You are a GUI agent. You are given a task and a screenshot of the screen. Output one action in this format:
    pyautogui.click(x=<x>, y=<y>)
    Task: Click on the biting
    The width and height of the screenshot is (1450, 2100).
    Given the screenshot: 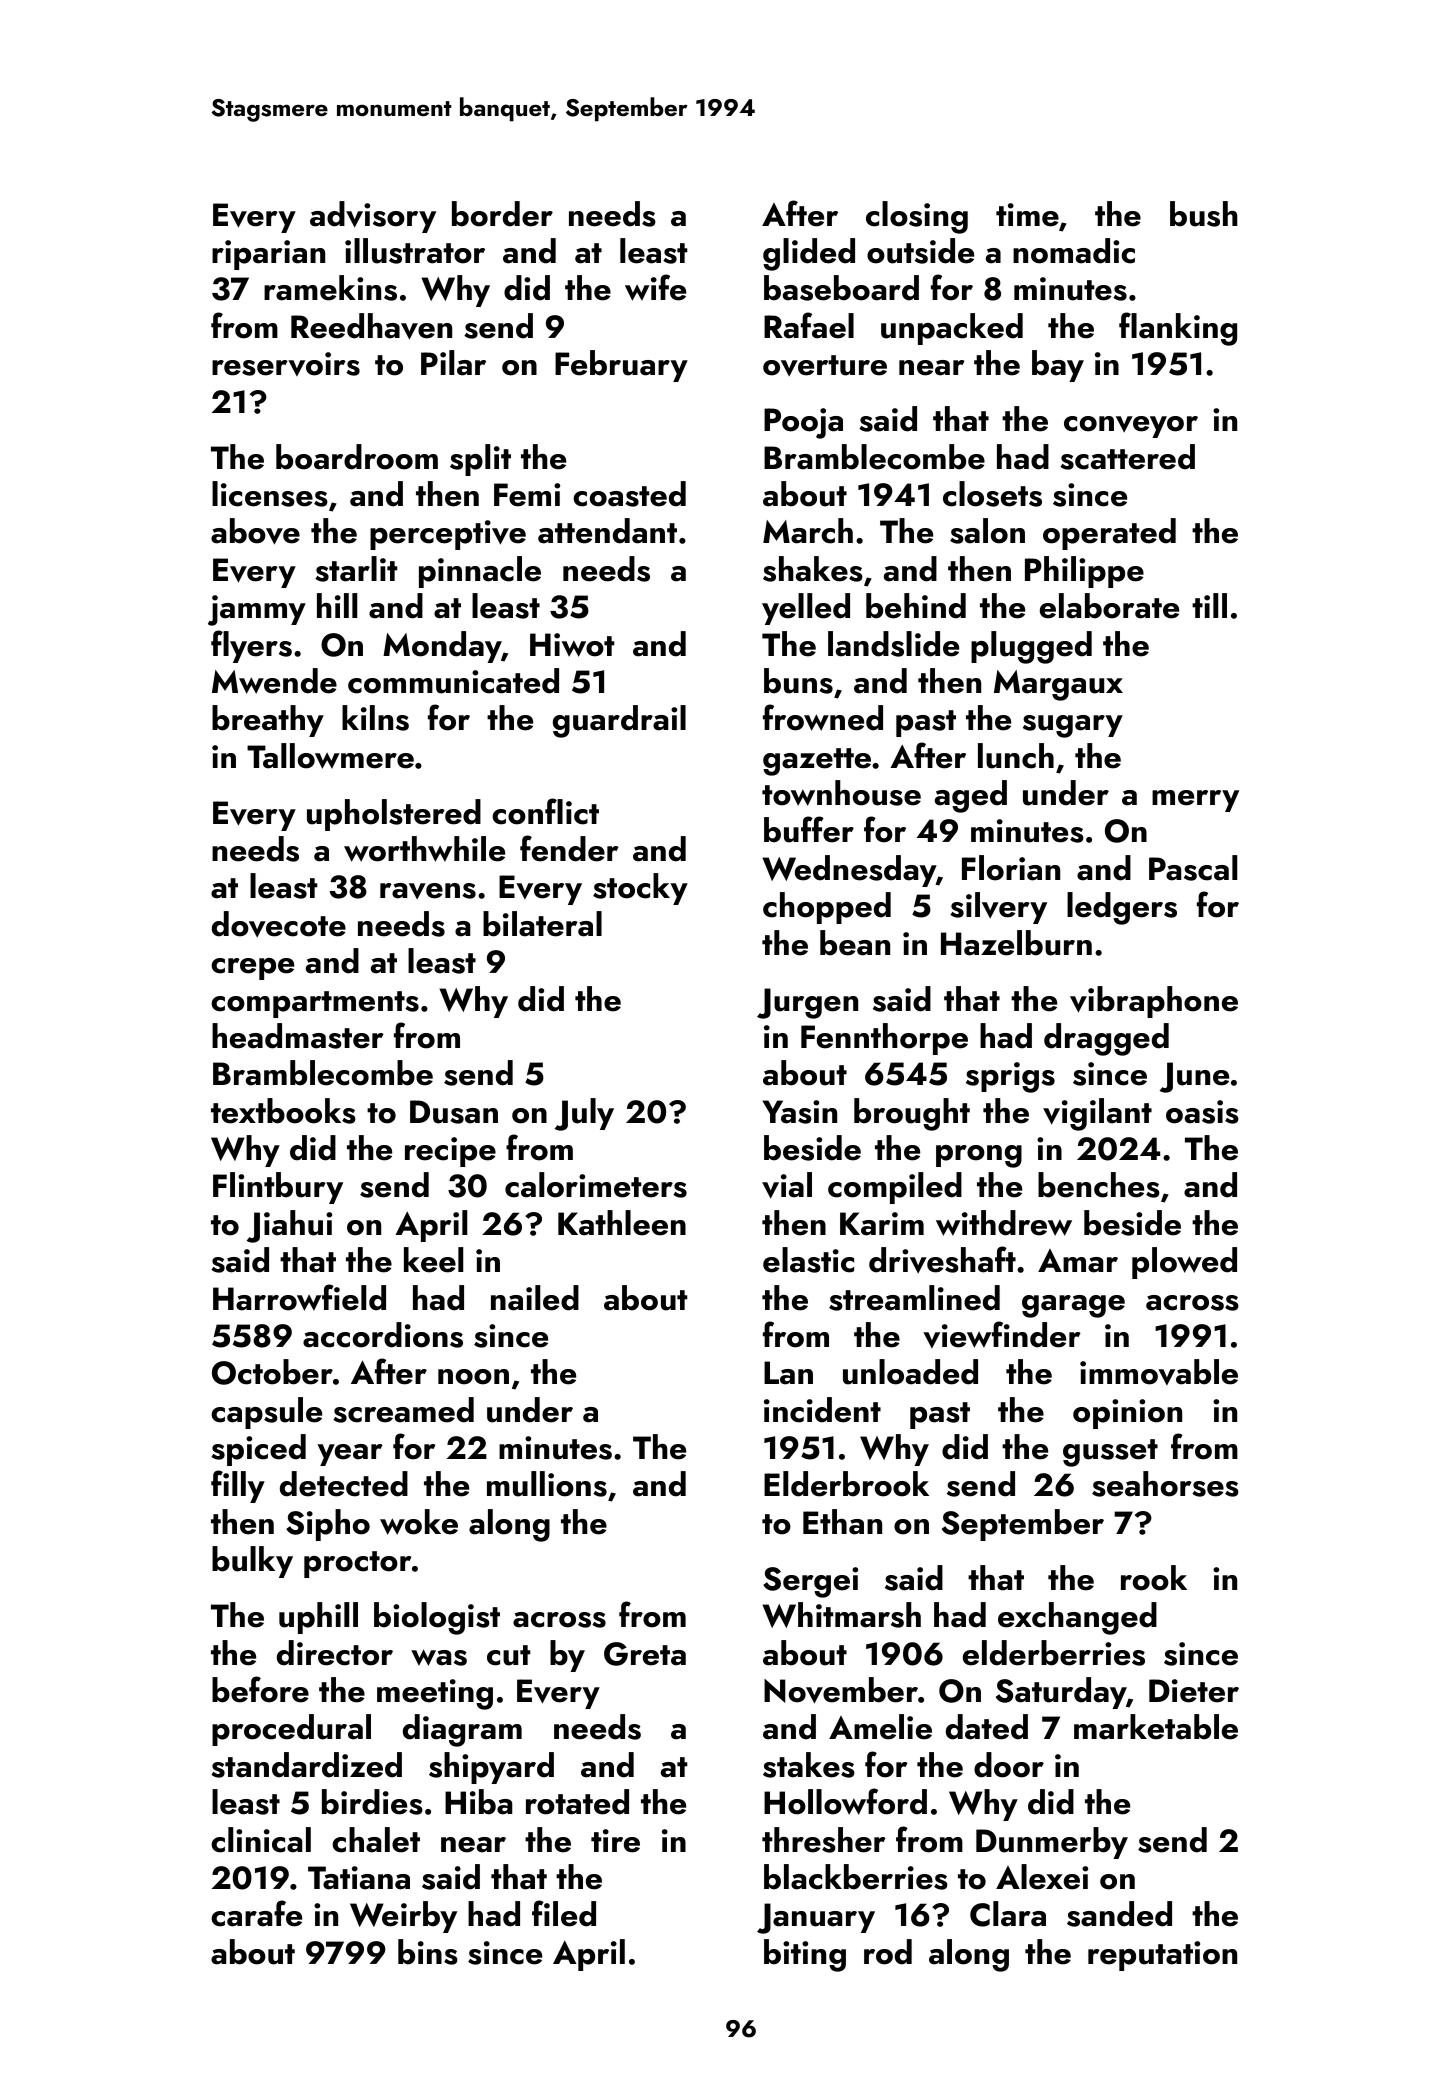 What is the action you would take?
    pyautogui.click(x=805, y=1955)
